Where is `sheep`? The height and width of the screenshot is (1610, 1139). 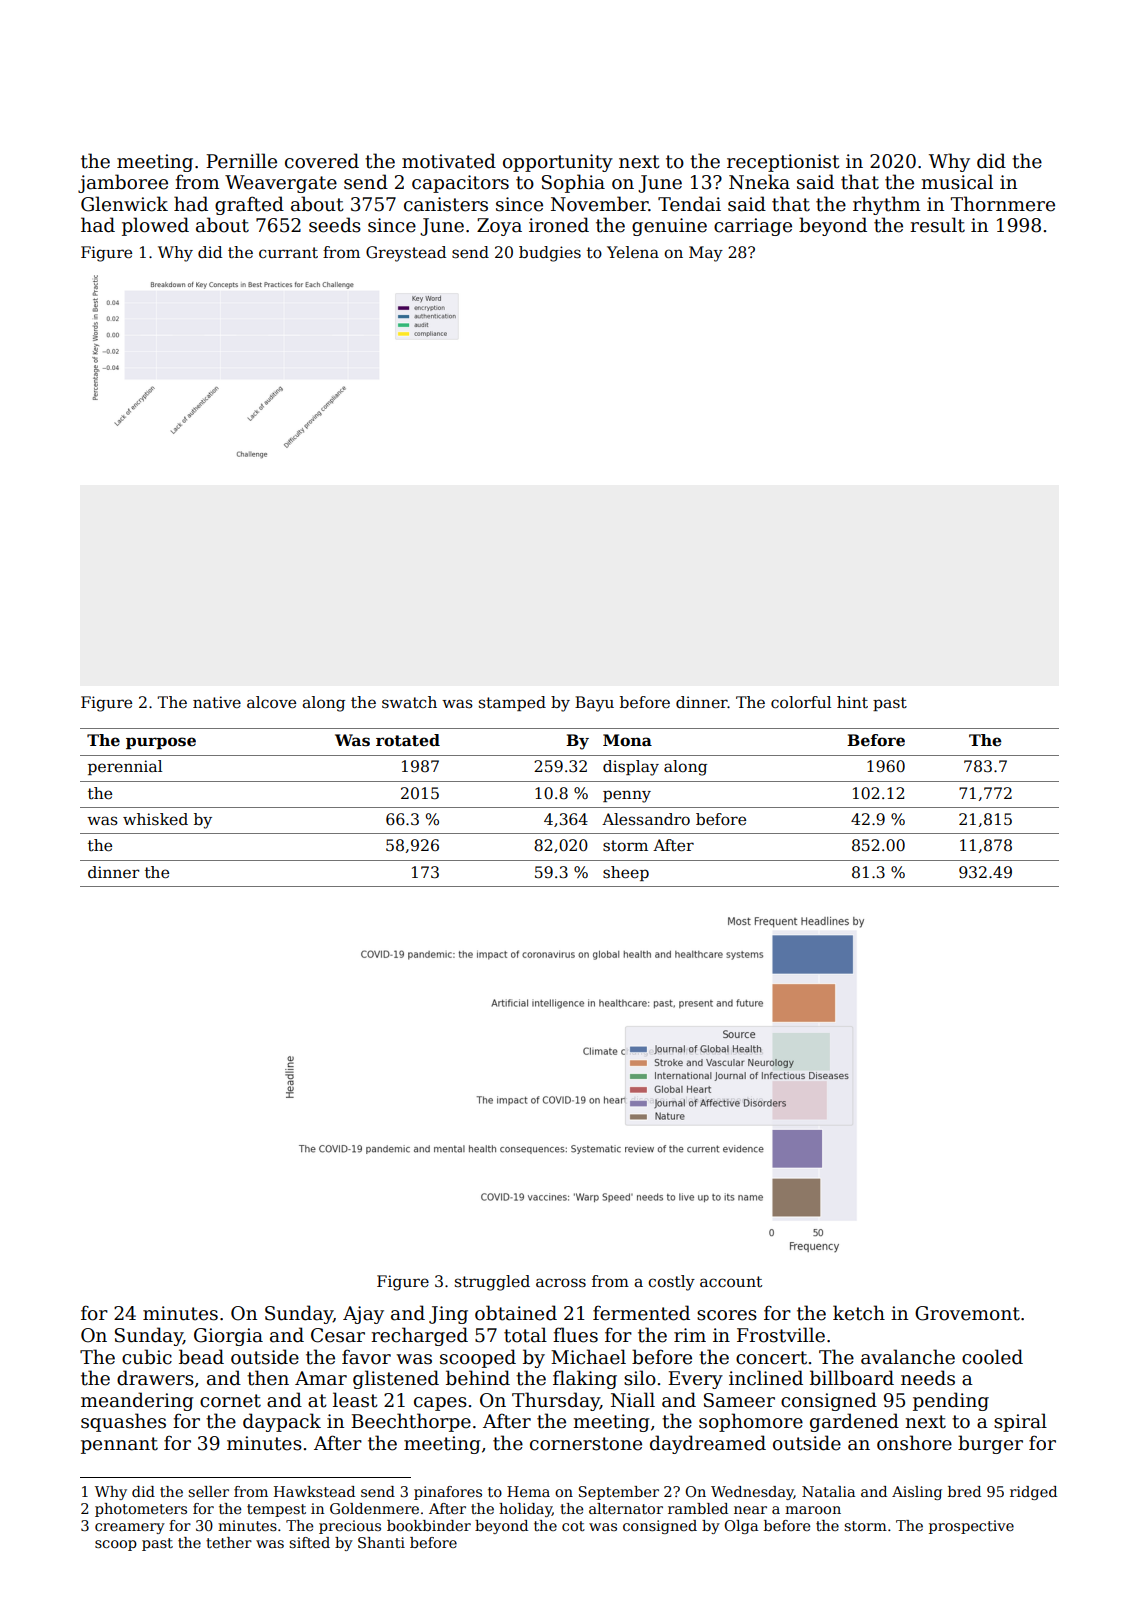 sheep is located at coordinates (626, 873).
